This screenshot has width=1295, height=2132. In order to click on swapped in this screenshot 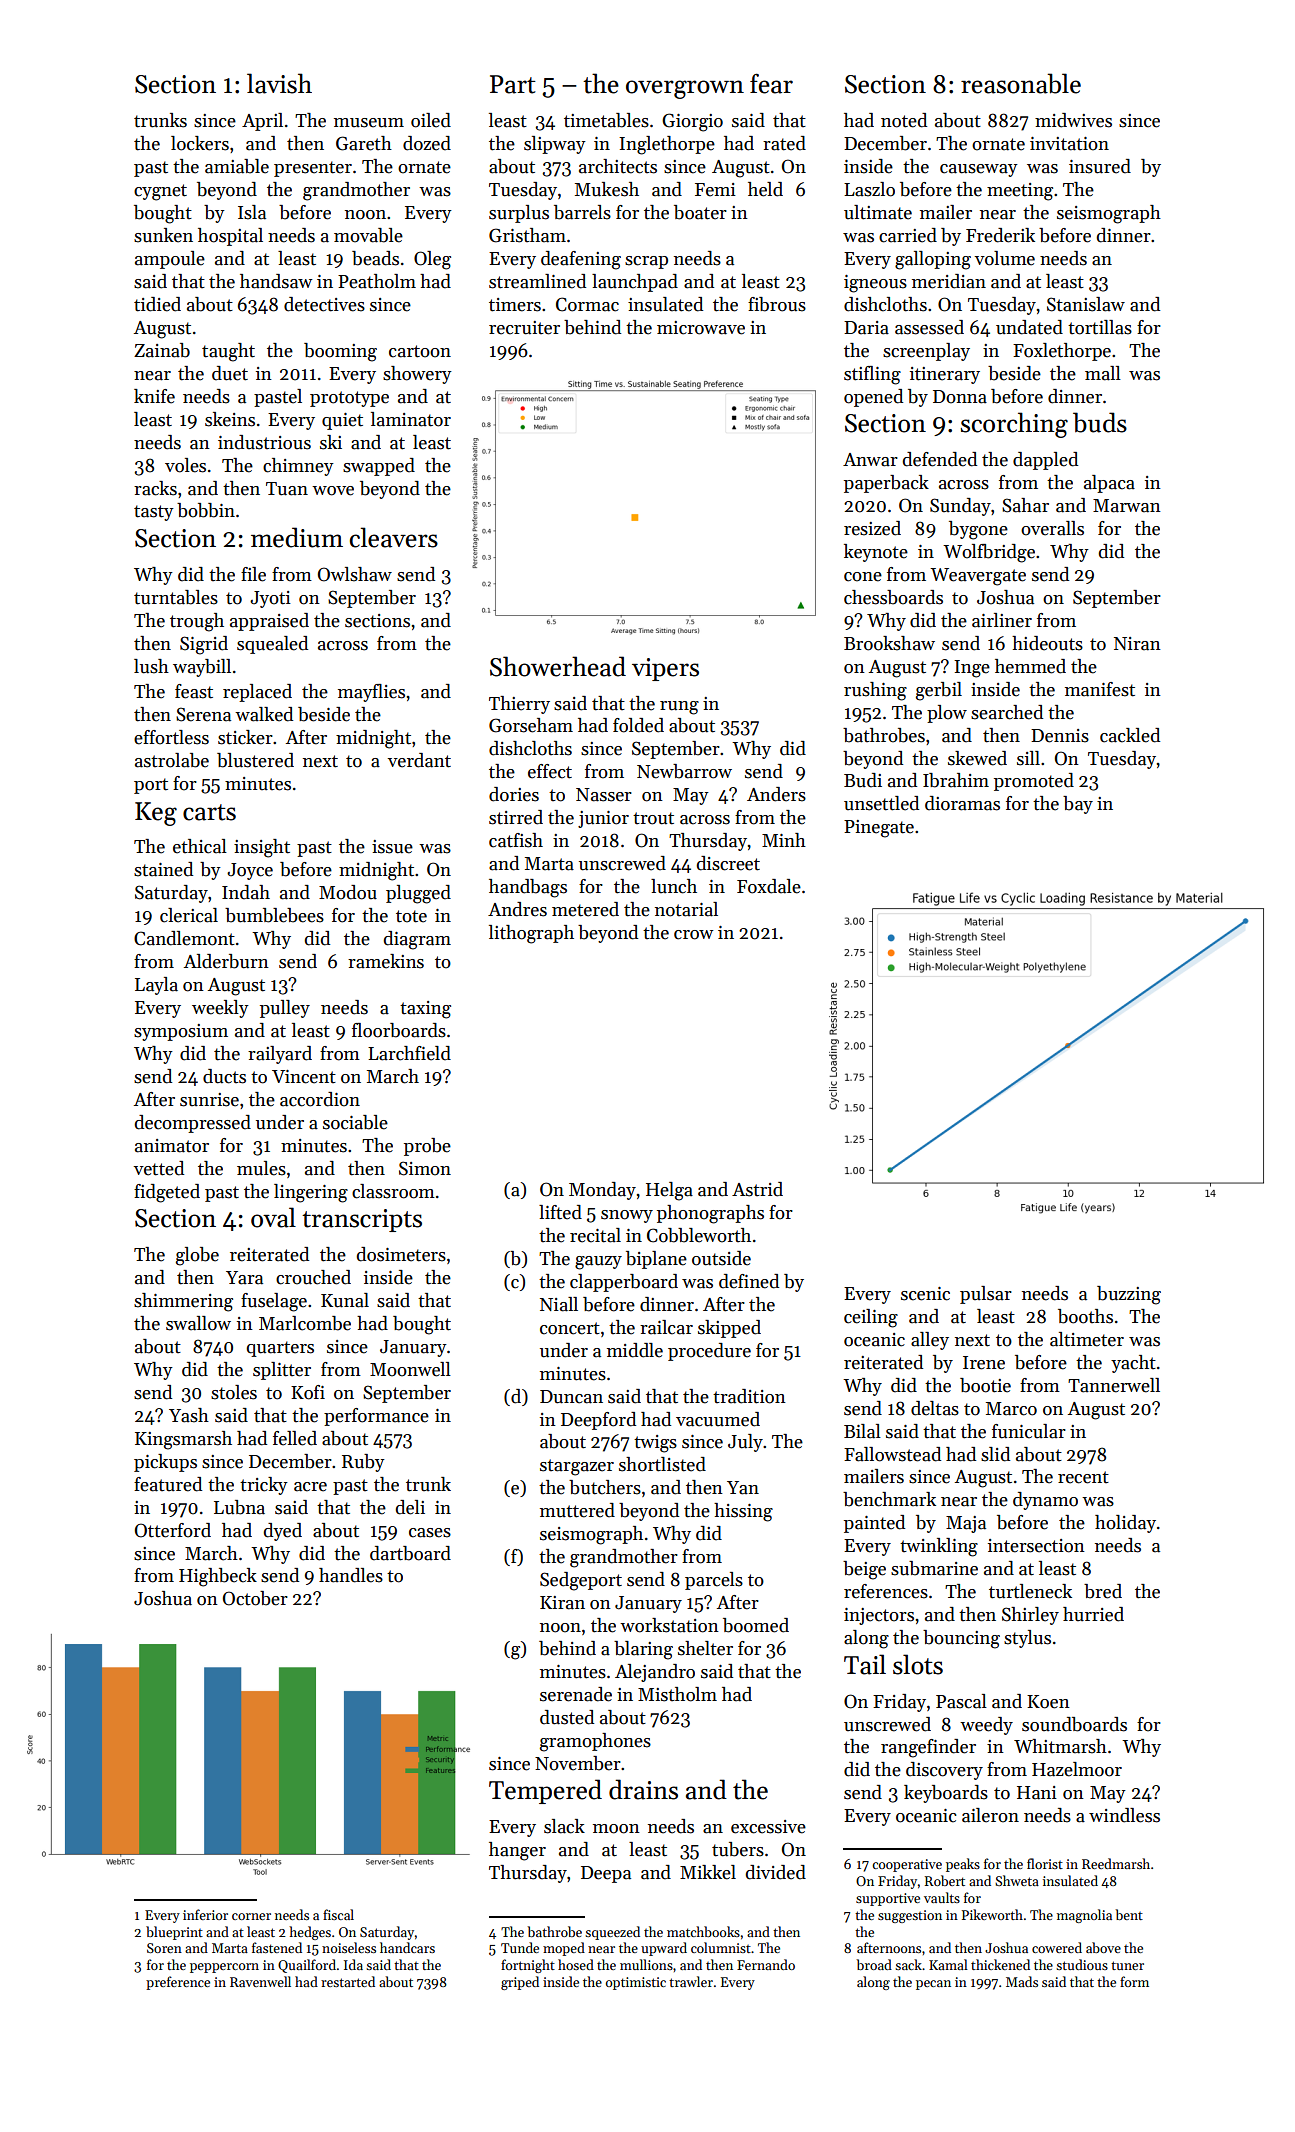, I will do `click(379, 467)`.
